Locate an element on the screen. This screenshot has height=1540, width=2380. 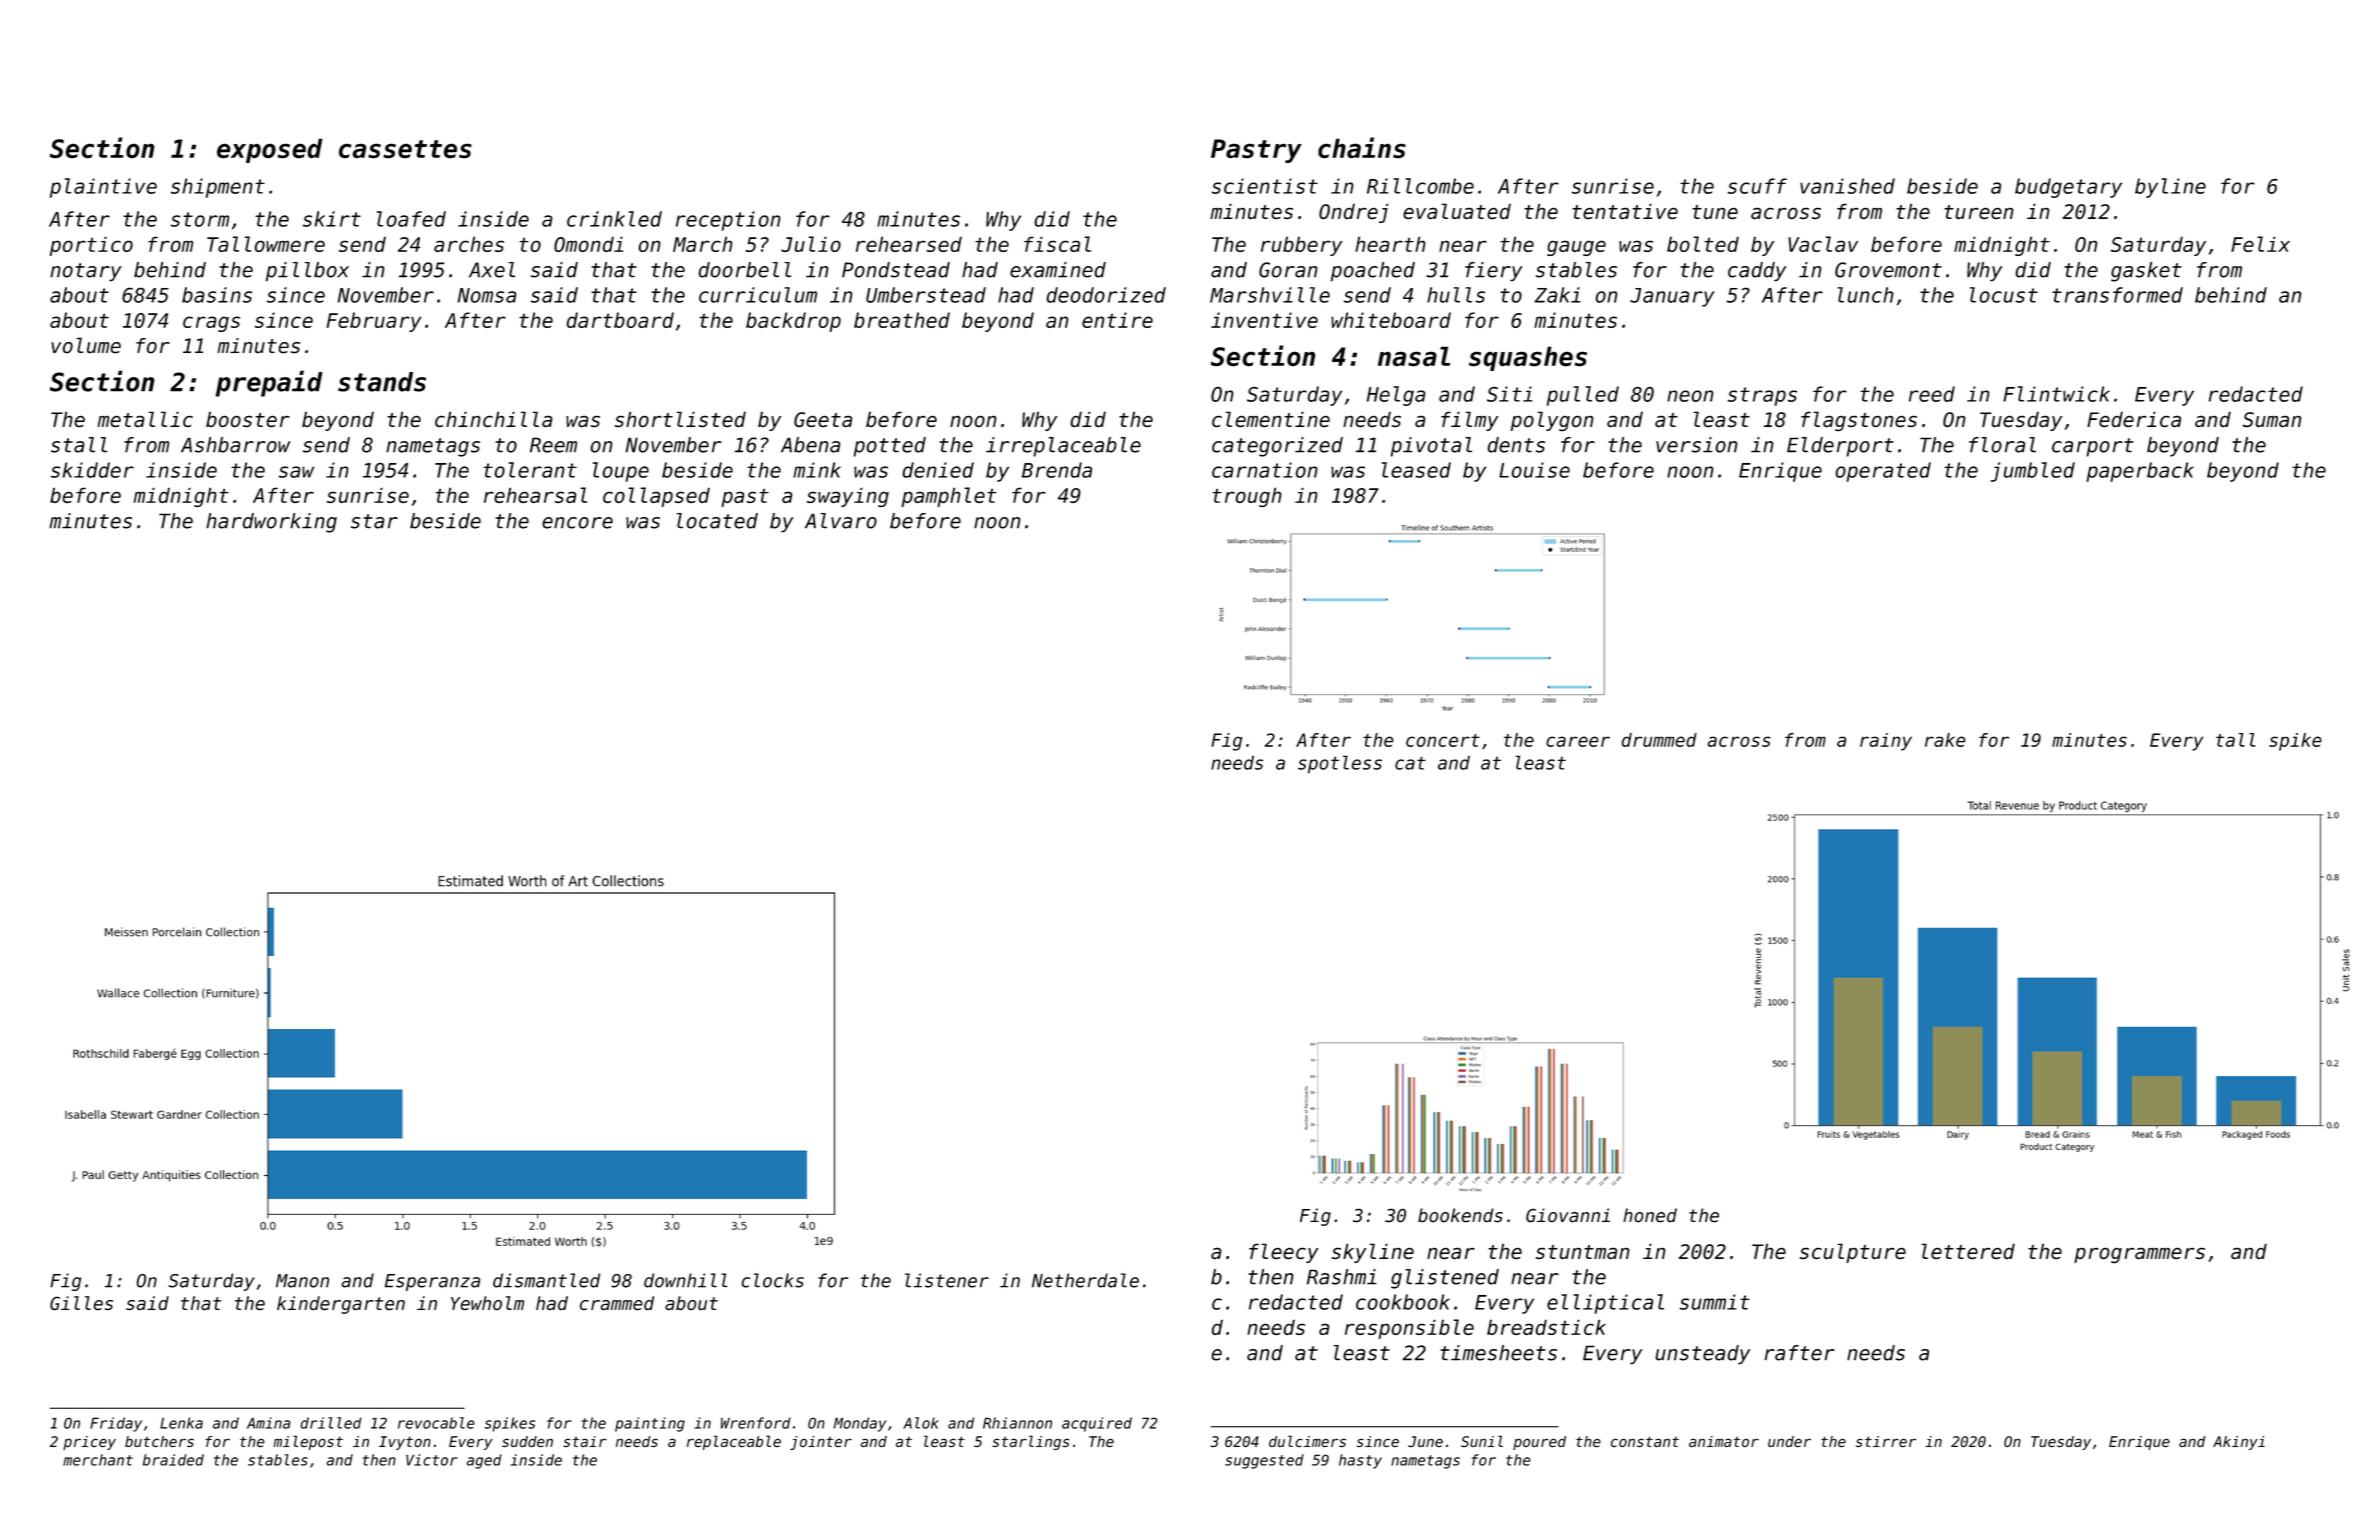
skidder is located at coordinates (92, 470).
